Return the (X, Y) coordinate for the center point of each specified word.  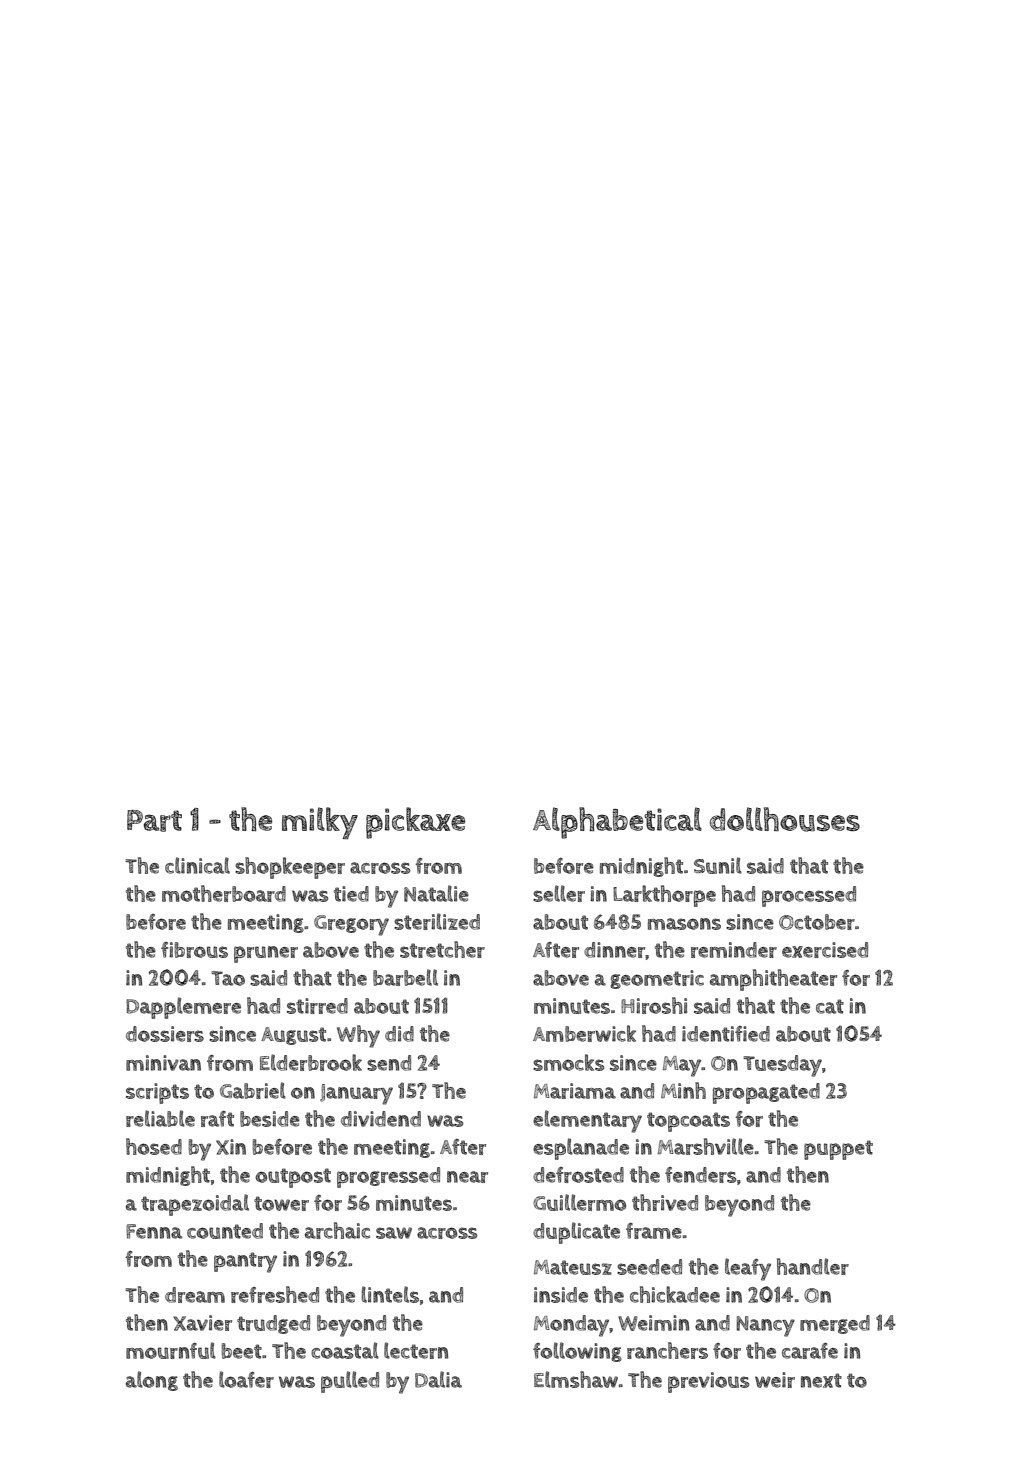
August (293, 1036)
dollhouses (785, 819)
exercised (825, 950)
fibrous (194, 950)
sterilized (437, 921)
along (152, 1381)
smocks (569, 1062)
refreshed (275, 1294)
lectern (416, 1350)
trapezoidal (195, 1205)
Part (154, 821)
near (467, 1177)
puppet (838, 1150)
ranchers (667, 1350)
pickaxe (415, 823)
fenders (701, 1175)
